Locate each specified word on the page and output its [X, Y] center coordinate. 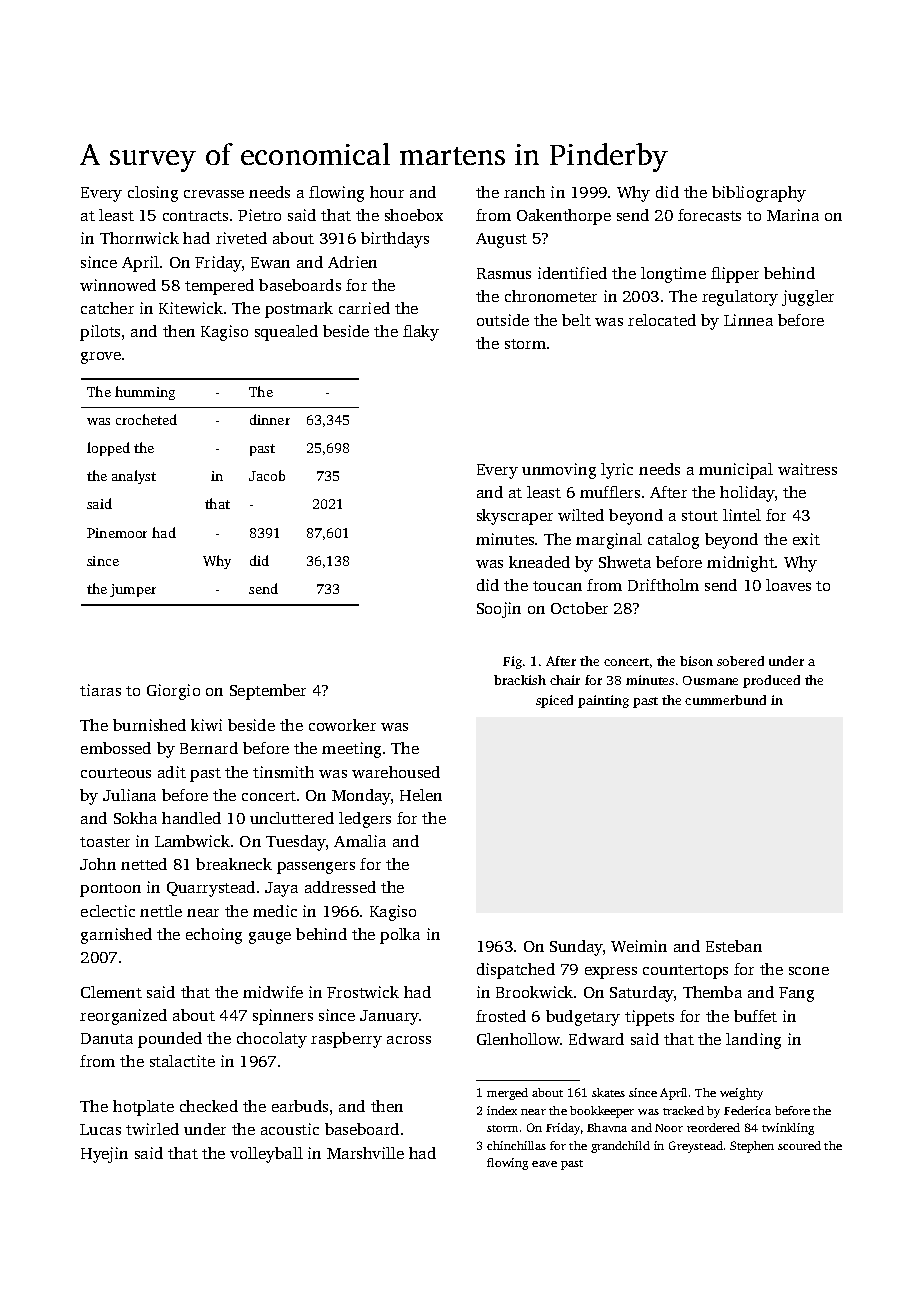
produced [771, 681]
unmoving [559, 471]
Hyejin [104, 1155]
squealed [286, 333]
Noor [669, 1128]
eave [544, 1164]
